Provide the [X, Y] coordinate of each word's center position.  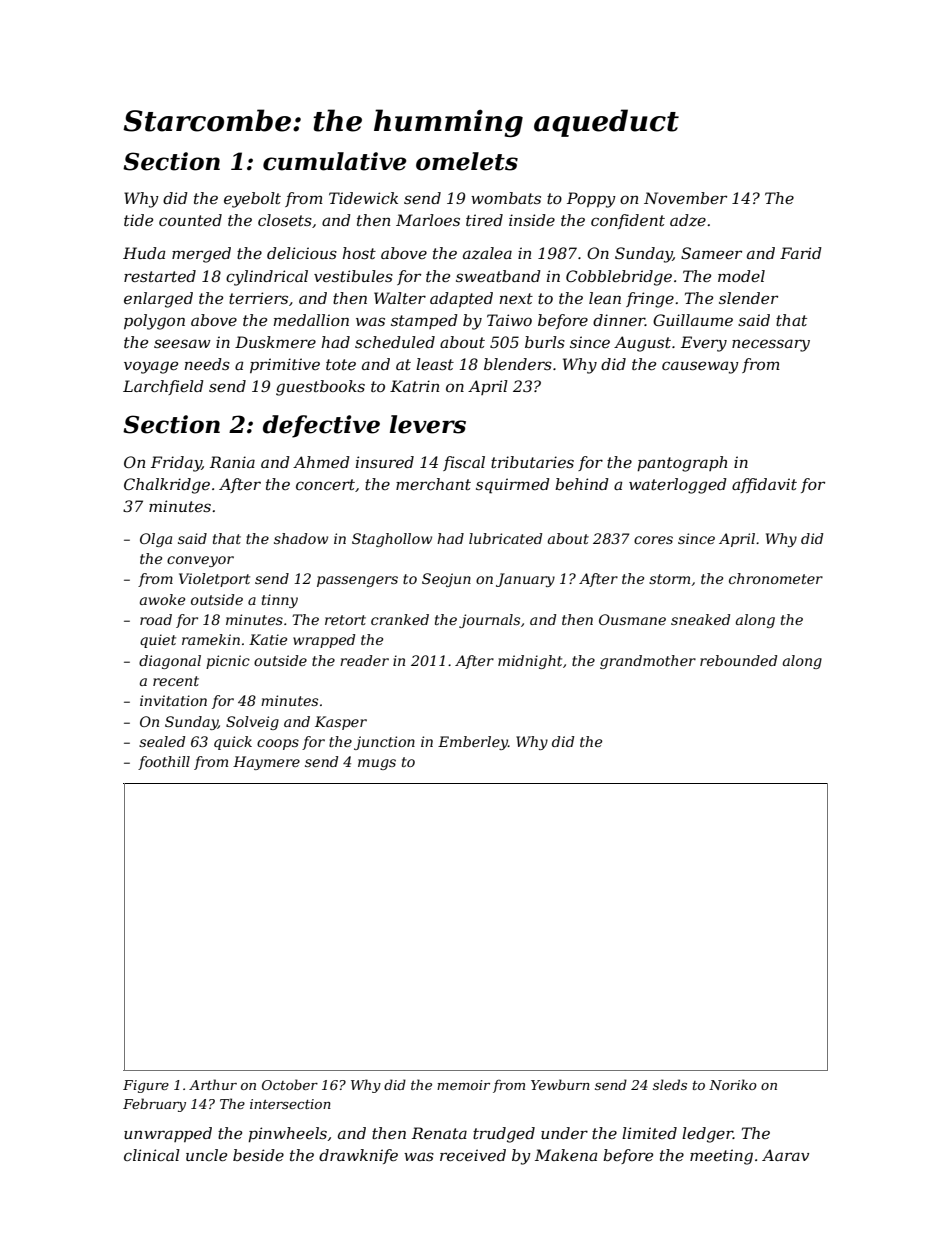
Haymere [266, 763]
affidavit [764, 485]
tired [484, 220]
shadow [301, 538]
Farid [801, 253]
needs [207, 364]
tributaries [532, 462]
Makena [566, 1155]
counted [190, 220]
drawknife [358, 1156]
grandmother [648, 662]
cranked [400, 619]
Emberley [473, 743]
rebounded [738, 660]
